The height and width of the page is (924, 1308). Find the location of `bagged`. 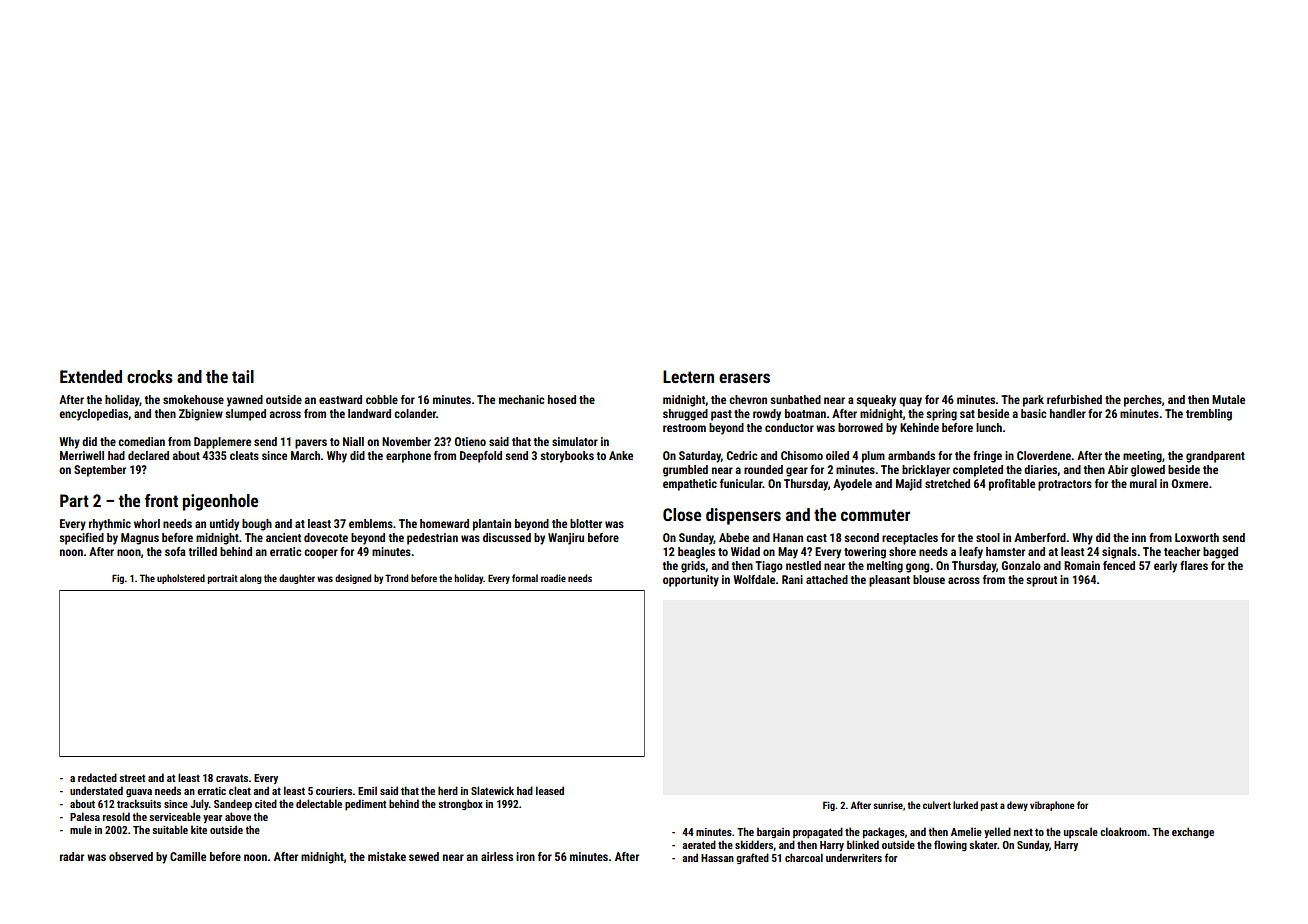

bagged is located at coordinates (1220, 553).
